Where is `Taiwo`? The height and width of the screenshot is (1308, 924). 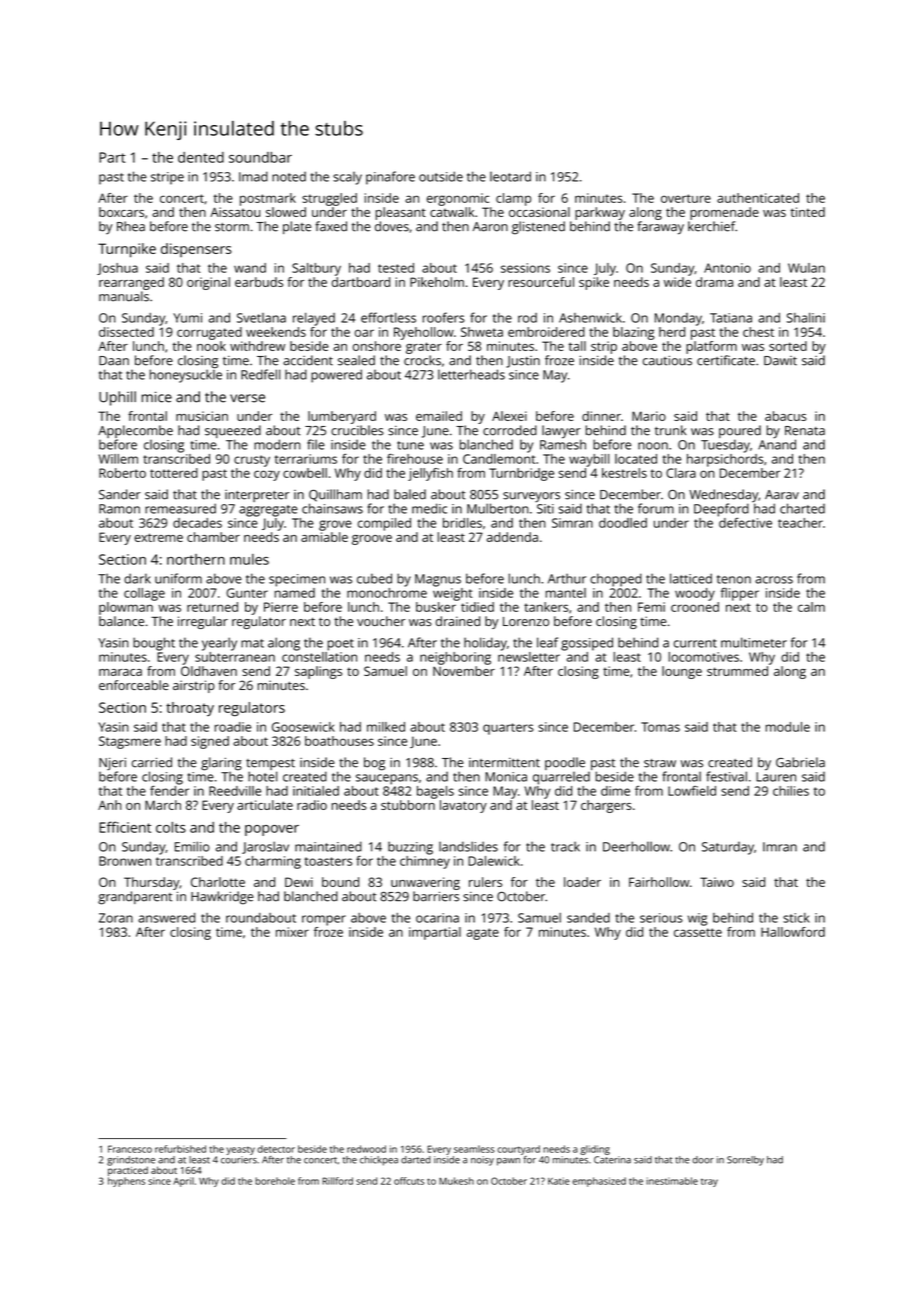
Taiwo is located at coordinates (717, 882).
